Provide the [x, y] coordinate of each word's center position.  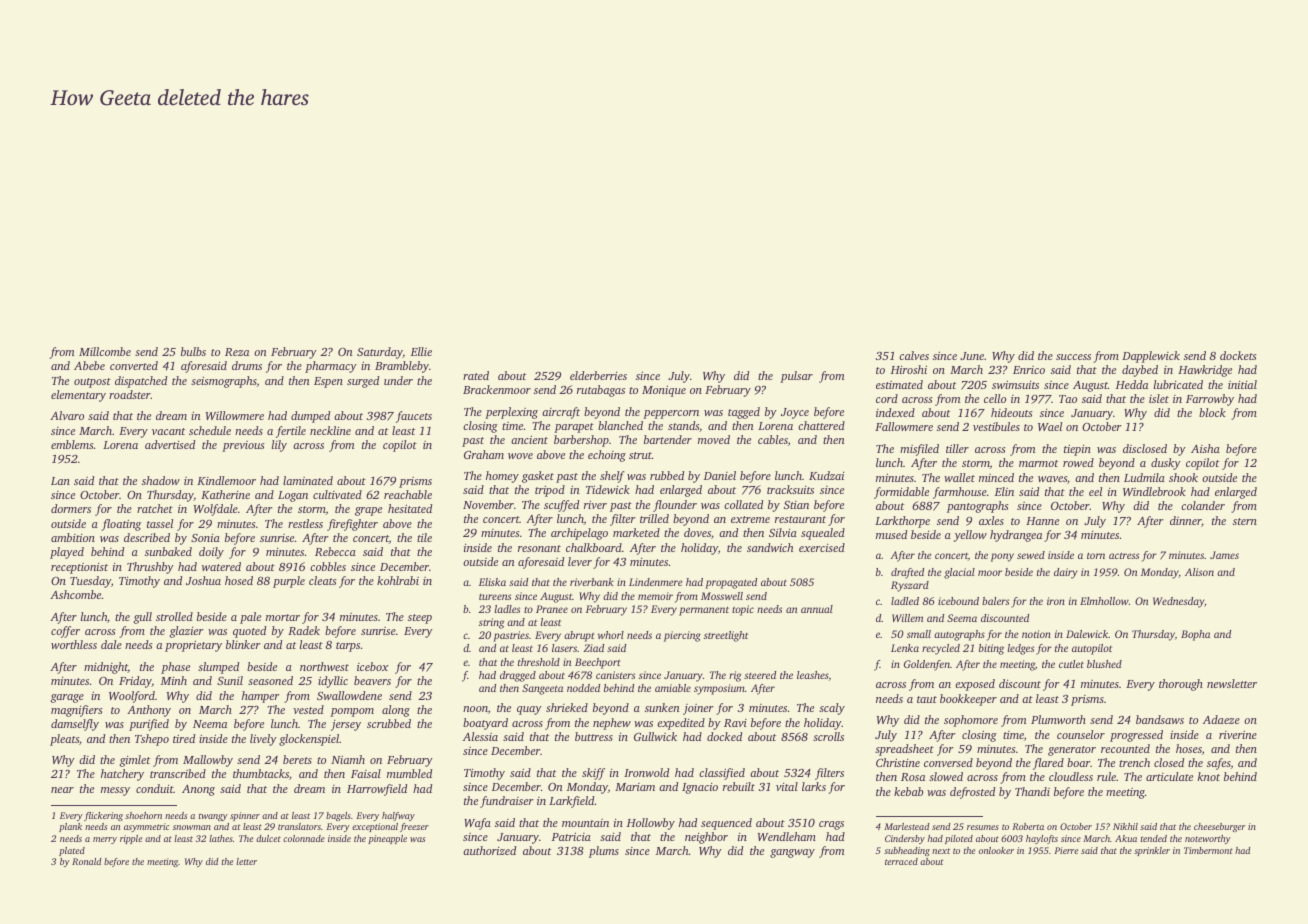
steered [760, 675]
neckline [330, 430]
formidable [901, 493]
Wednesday [1179, 602]
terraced [901, 861]
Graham [484, 454]
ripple [131, 839]
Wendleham [787, 836]
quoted [249, 632]
